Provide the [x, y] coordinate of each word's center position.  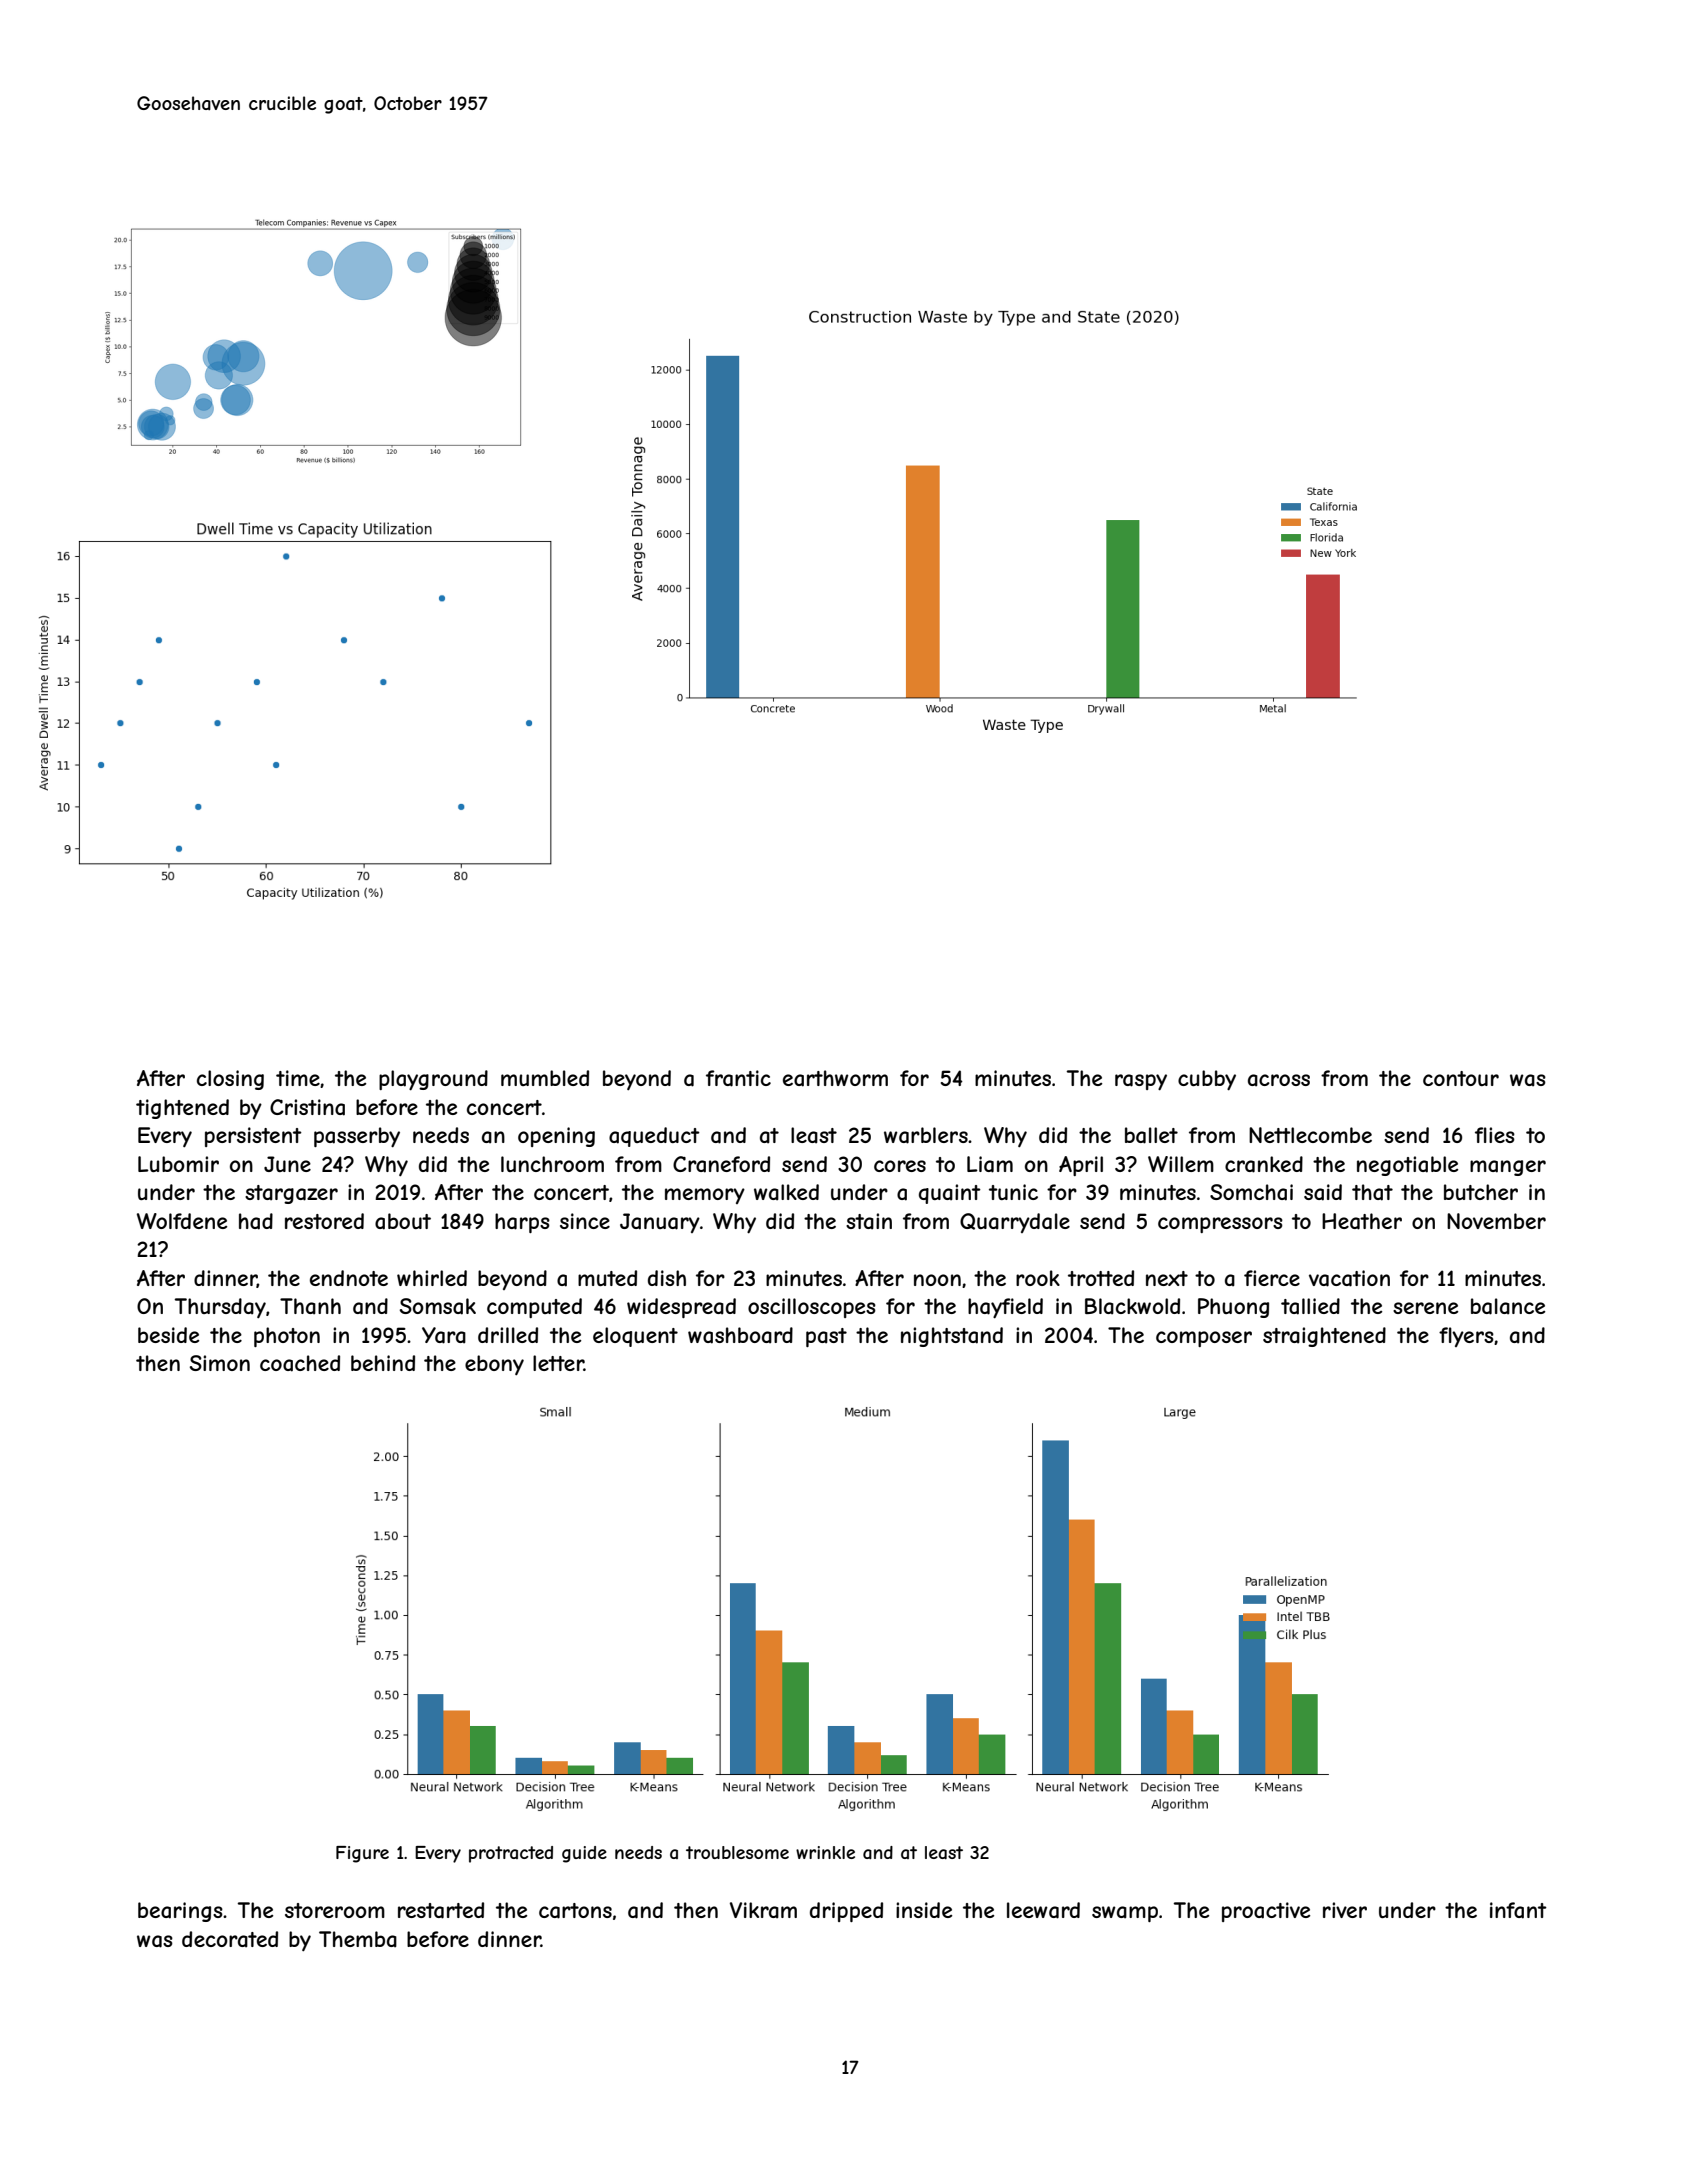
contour [1461, 1078]
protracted [511, 1854]
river [1345, 1910]
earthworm [835, 1078]
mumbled [545, 1078]
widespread [681, 1308]
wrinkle [825, 1852]
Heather [1362, 1221]
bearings [180, 1912]
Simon [220, 1363]
